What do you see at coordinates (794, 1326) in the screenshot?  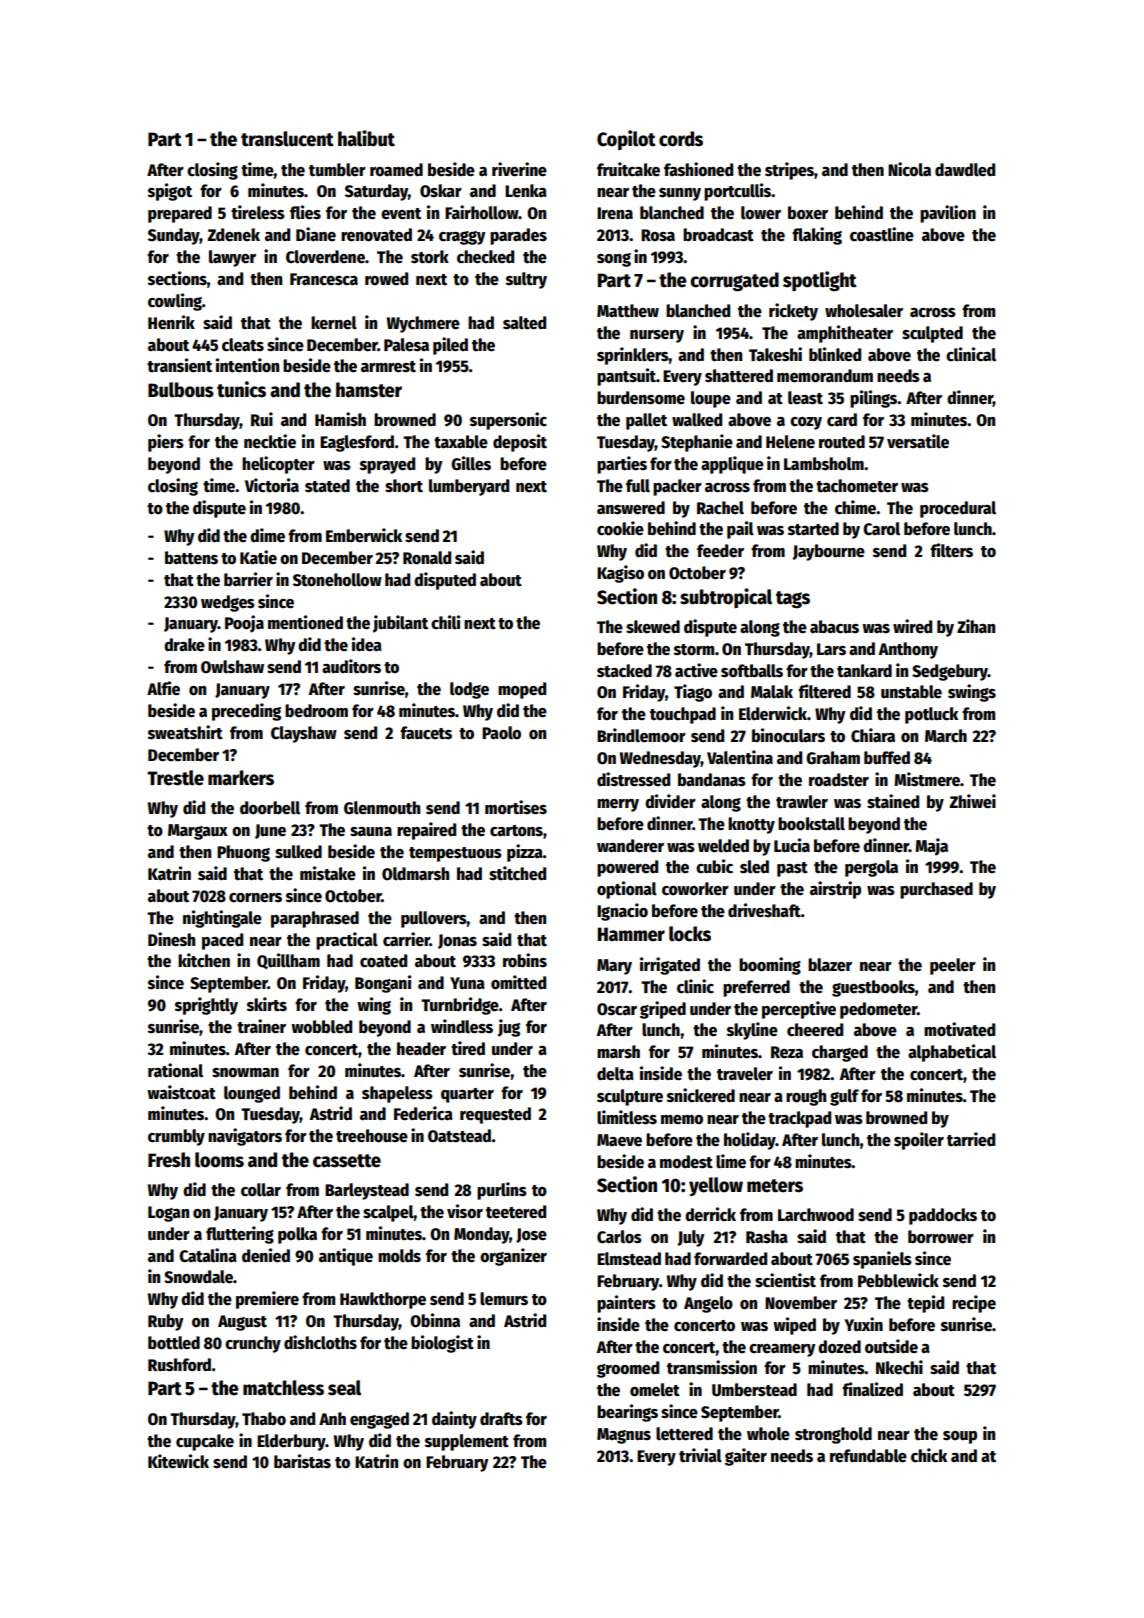 I see `wiped` at bounding box center [794, 1326].
